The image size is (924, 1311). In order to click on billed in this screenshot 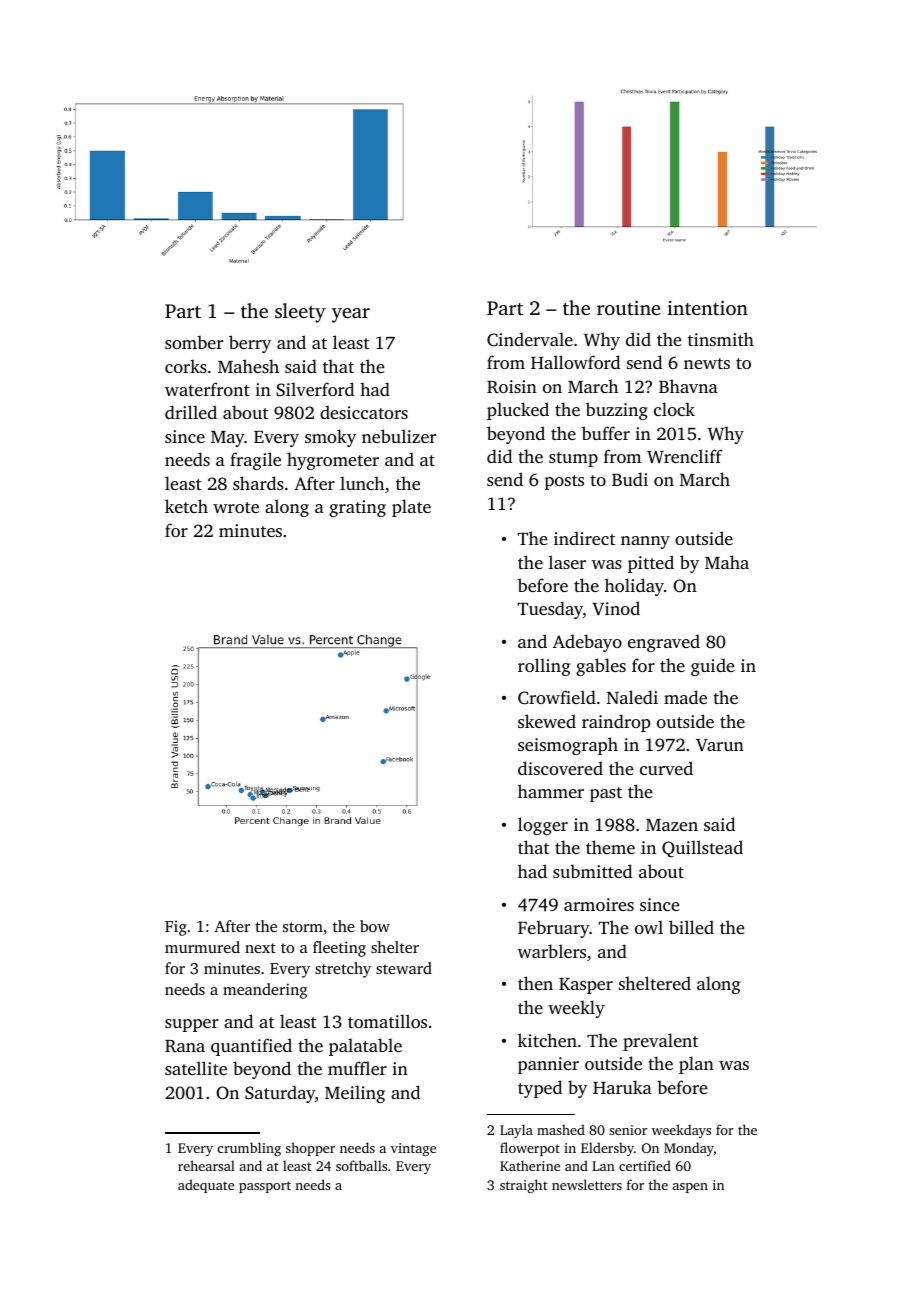, I will do `click(691, 927)`.
